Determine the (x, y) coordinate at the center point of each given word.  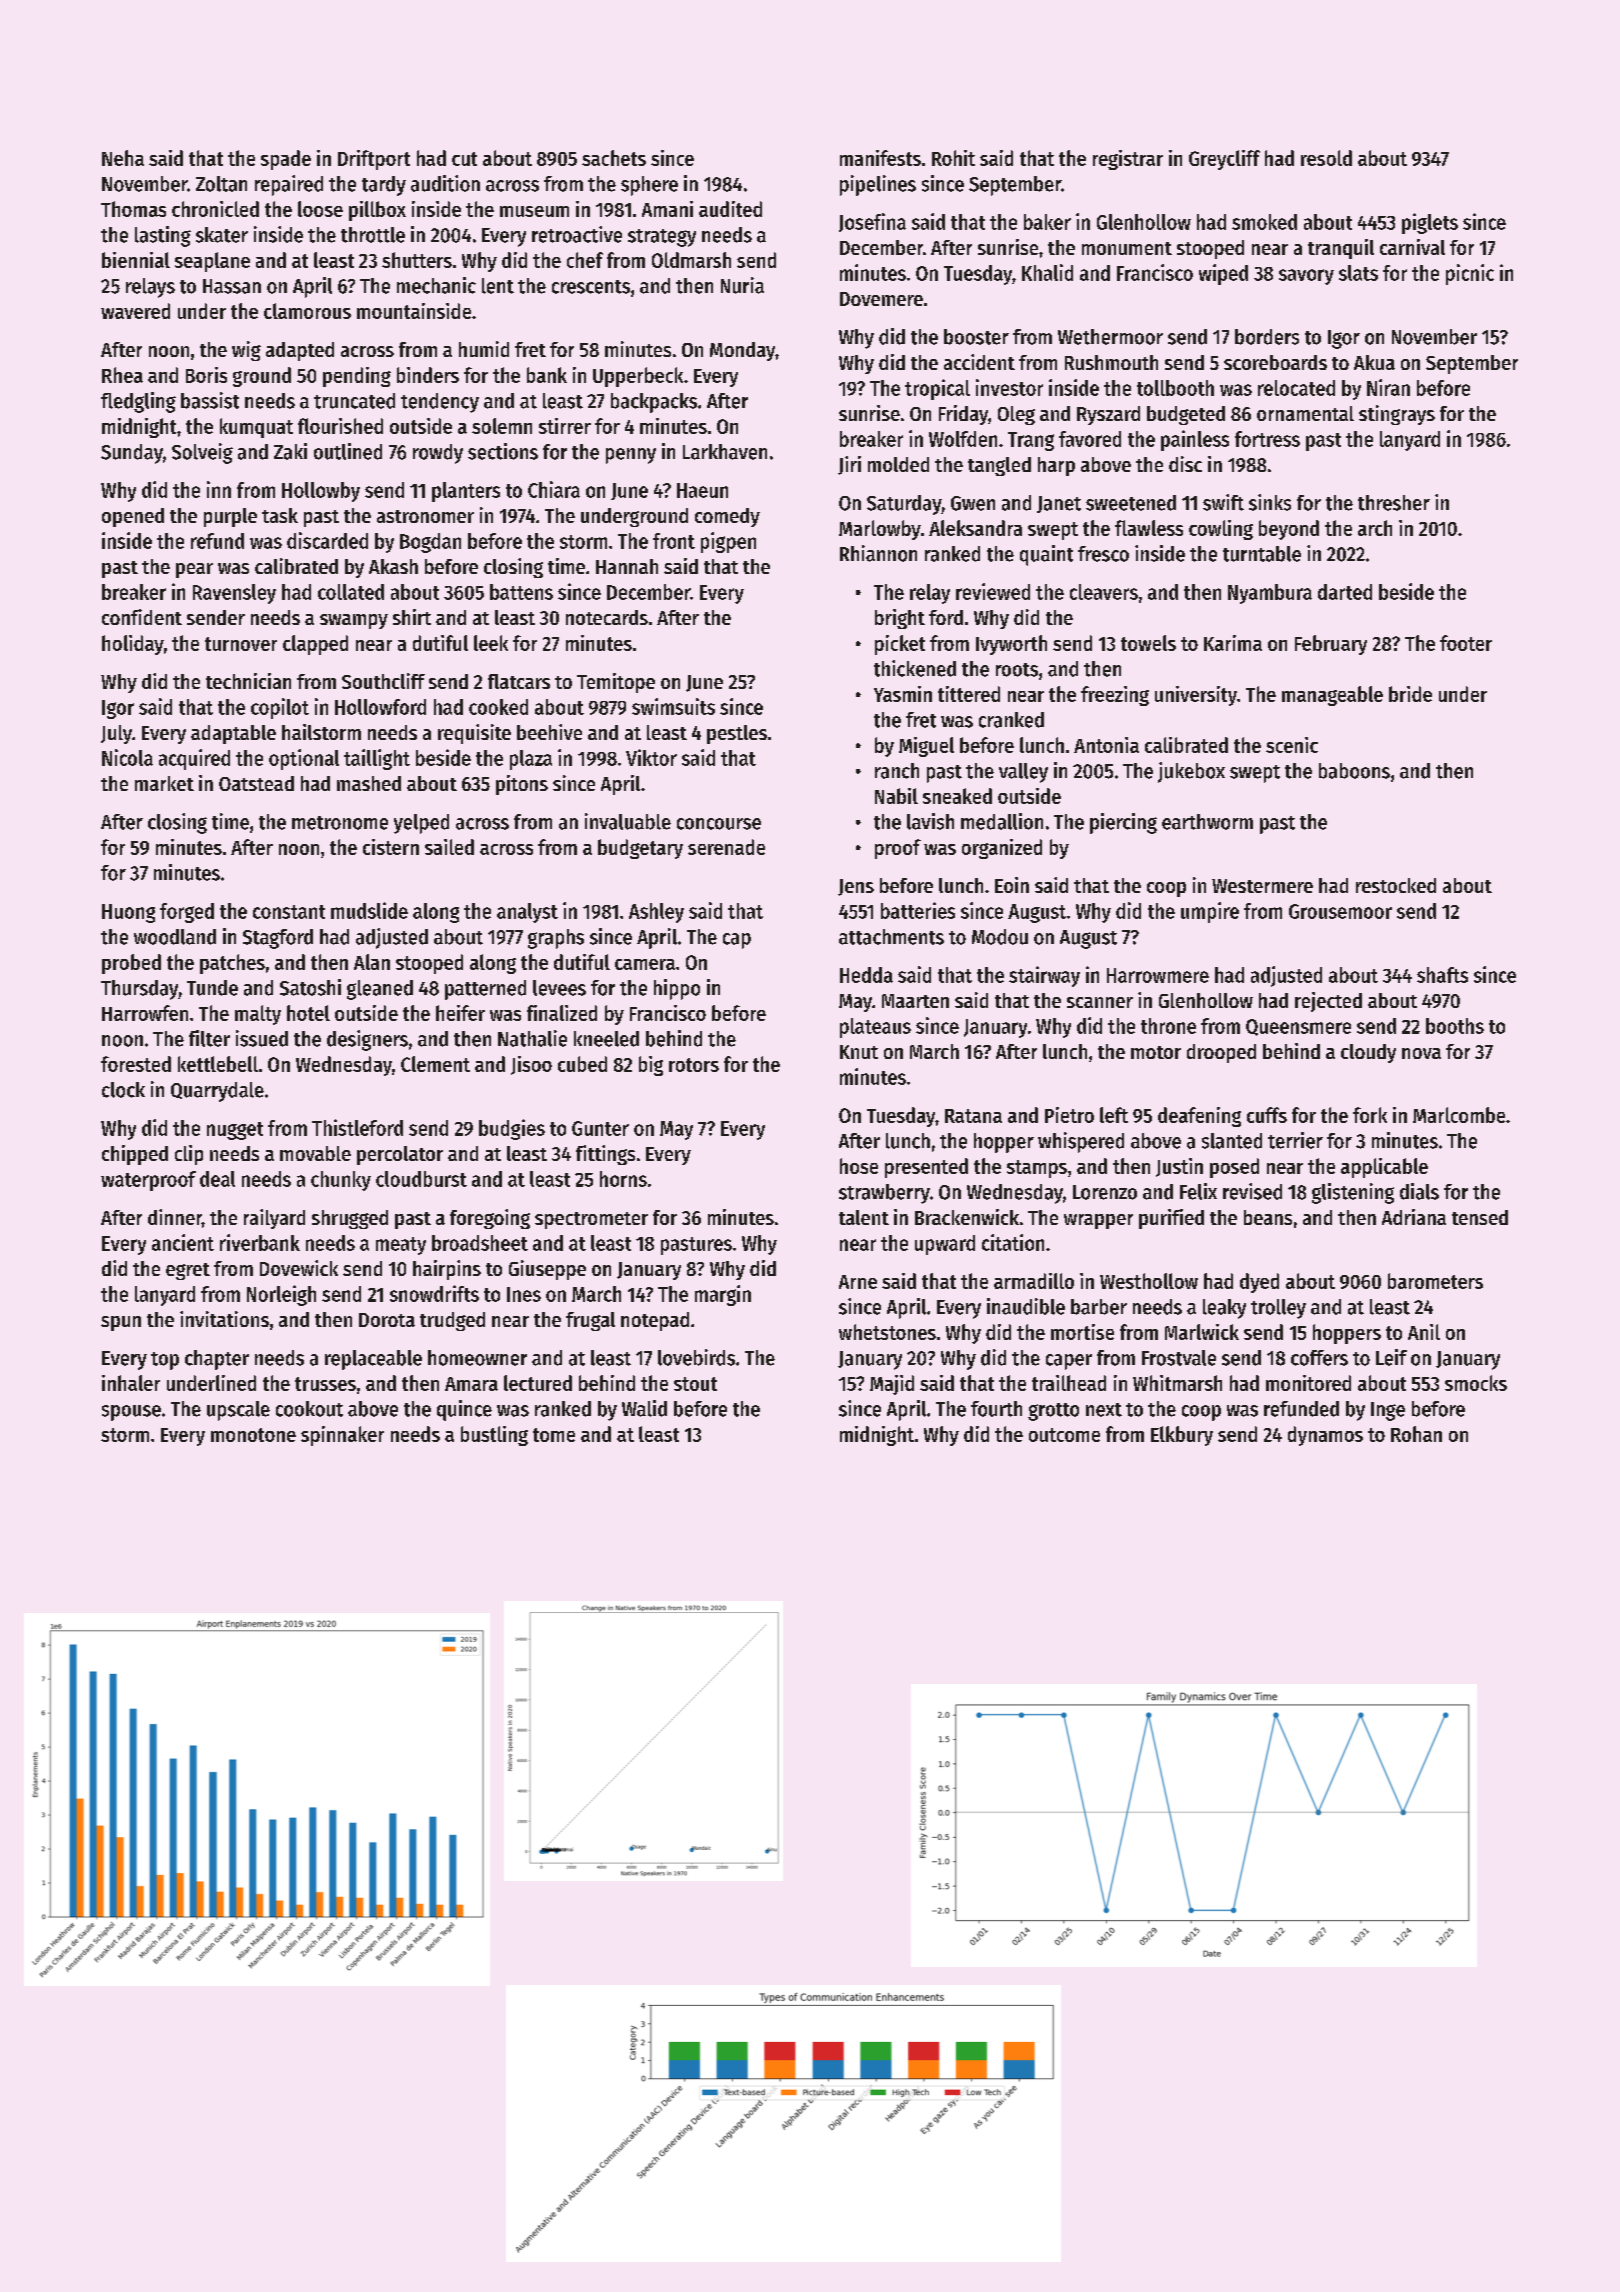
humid (484, 349)
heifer (460, 1013)
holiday (133, 645)
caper (1069, 1362)
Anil (1424, 1332)
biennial (136, 260)
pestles (737, 734)
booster (976, 337)
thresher (1394, 503)
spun (121, 1323)
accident (979, 362)
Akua (1374, 362)
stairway (1044, 976)
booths (1455, 1026)
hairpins (447, 1270)
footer (1466, 643)
